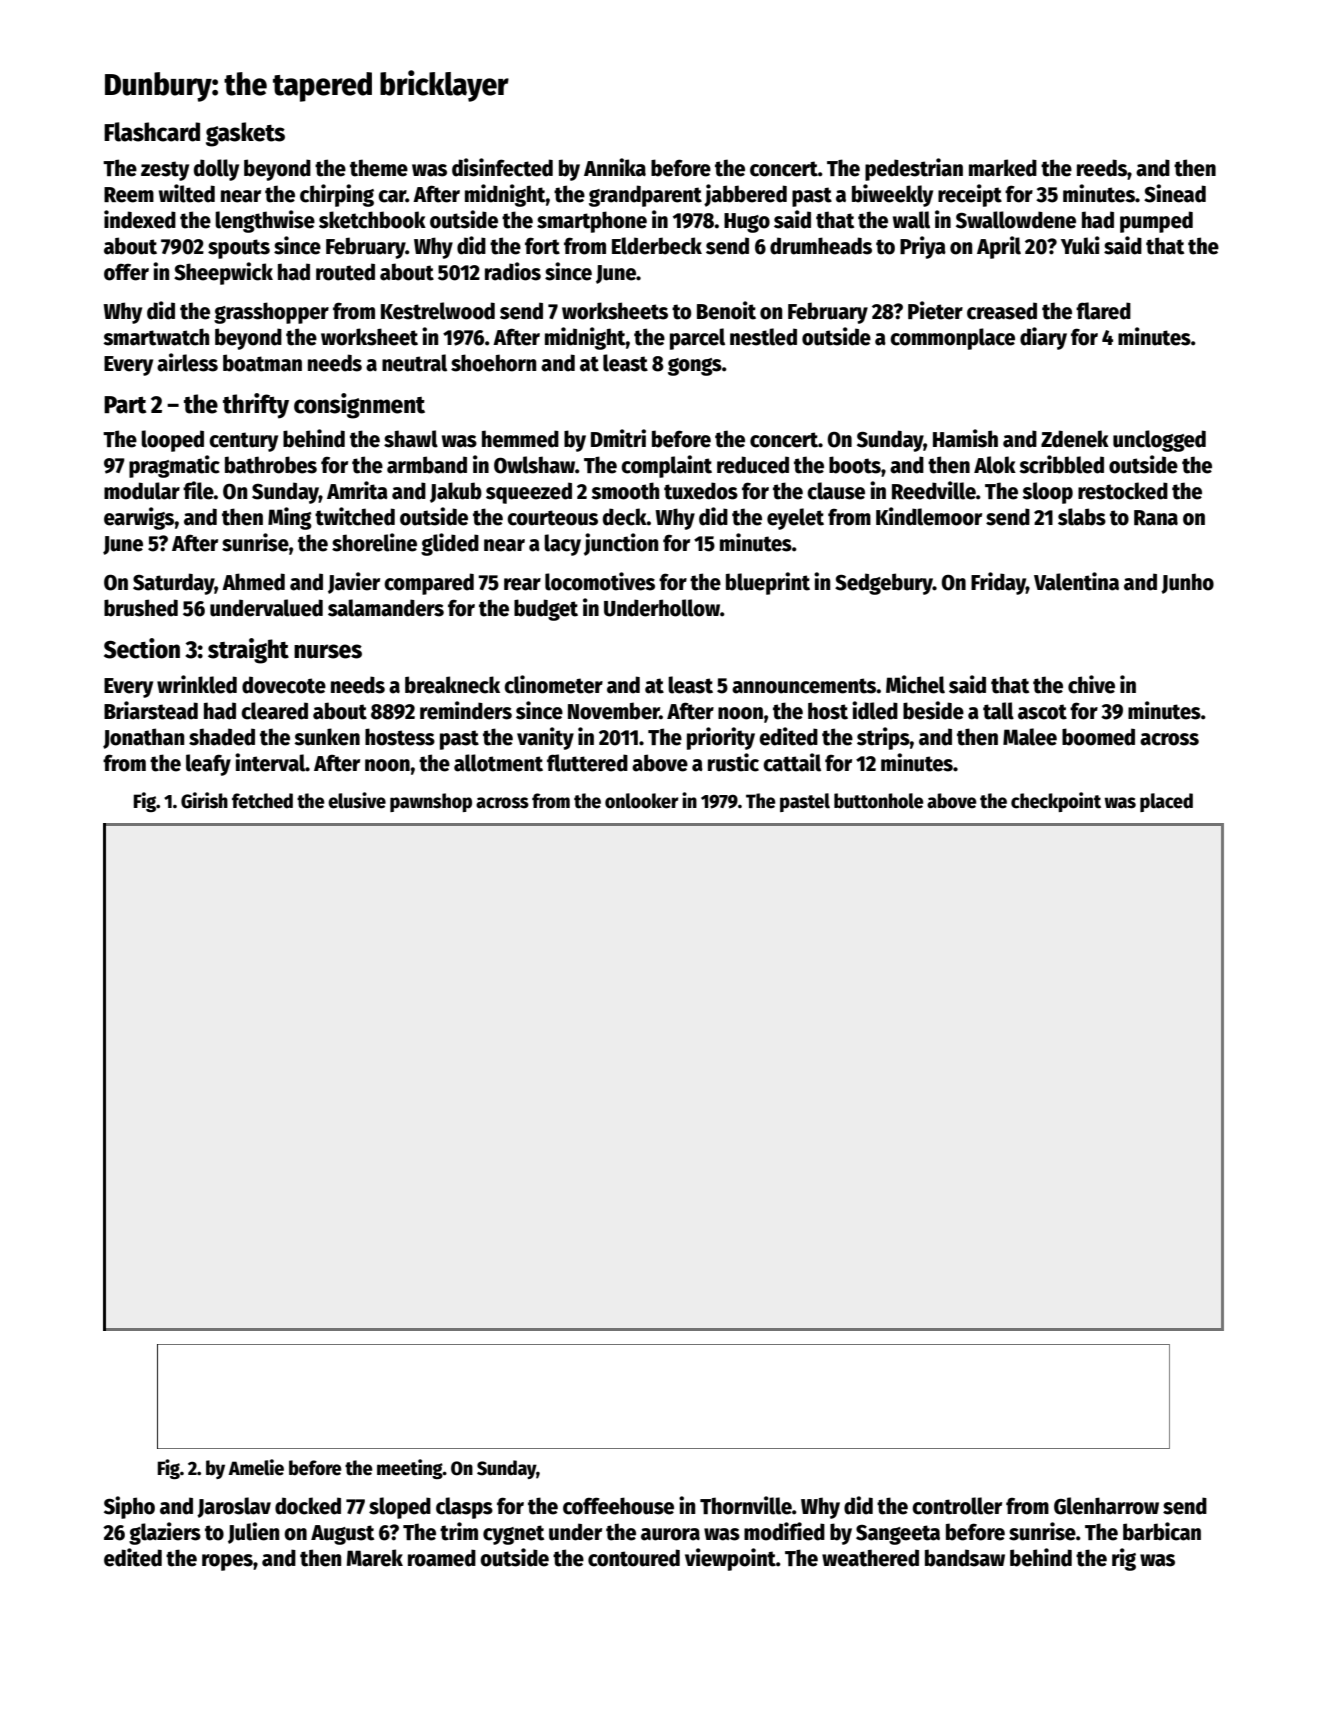  What do you see at coordinates (245, 134) in the screenshot?
I see `gaskets` at bounding box center [245, 134].
